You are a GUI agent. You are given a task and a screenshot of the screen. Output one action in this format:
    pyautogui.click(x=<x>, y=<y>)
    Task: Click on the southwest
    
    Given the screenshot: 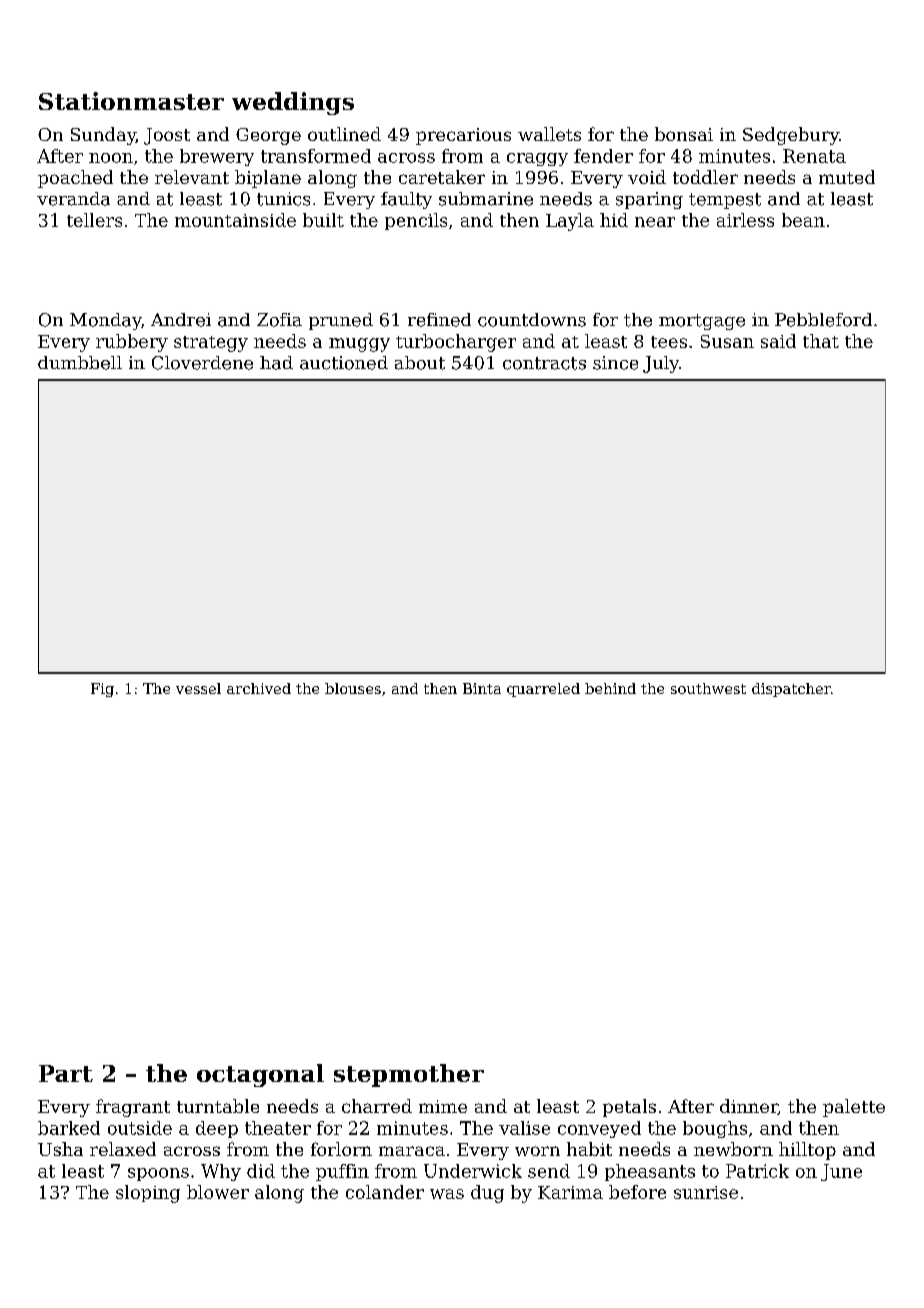 What is the action you would take?
    pyautogui.click(x=708, y=688)
